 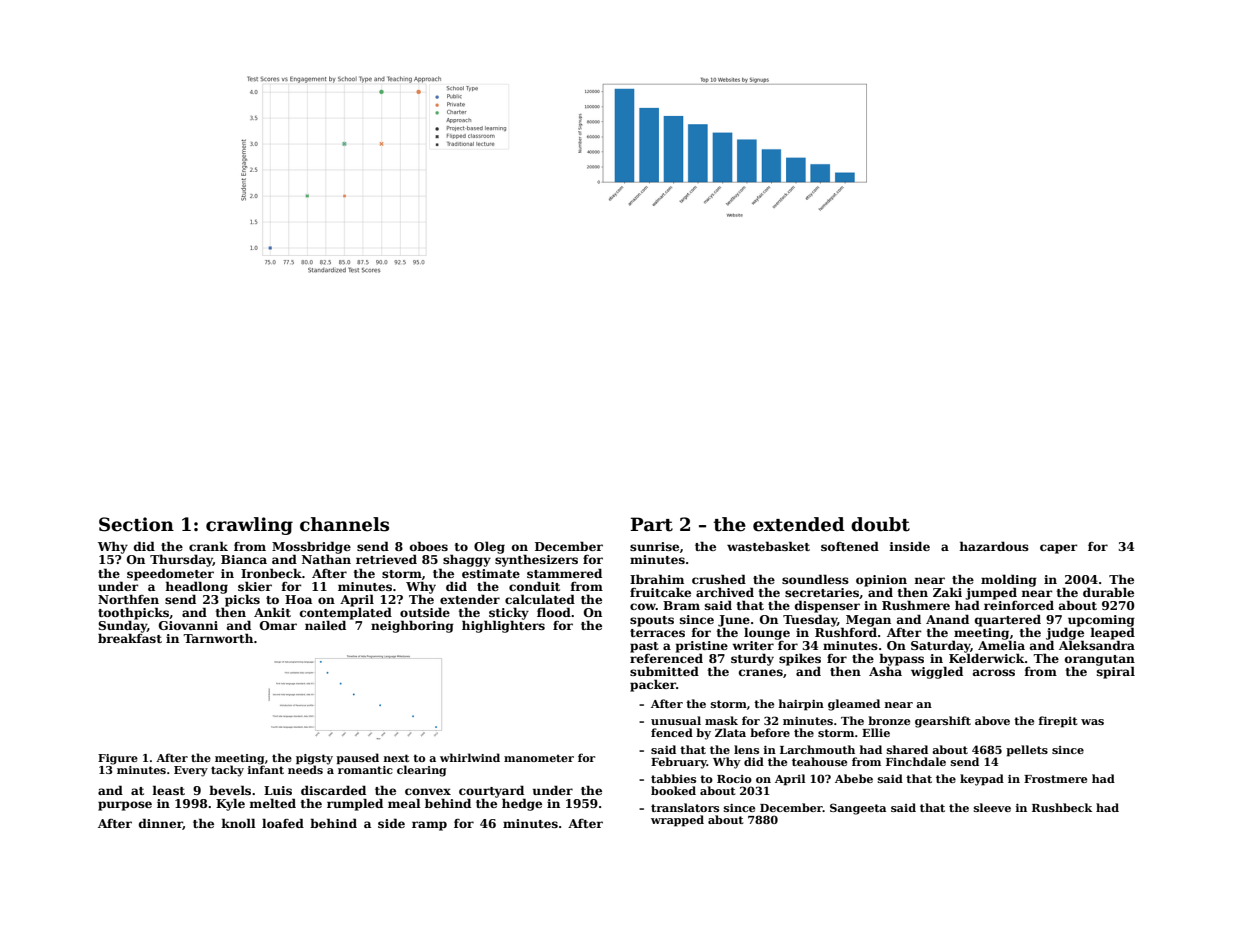 I want to click on teahouse, so click(x=819, y=761).
